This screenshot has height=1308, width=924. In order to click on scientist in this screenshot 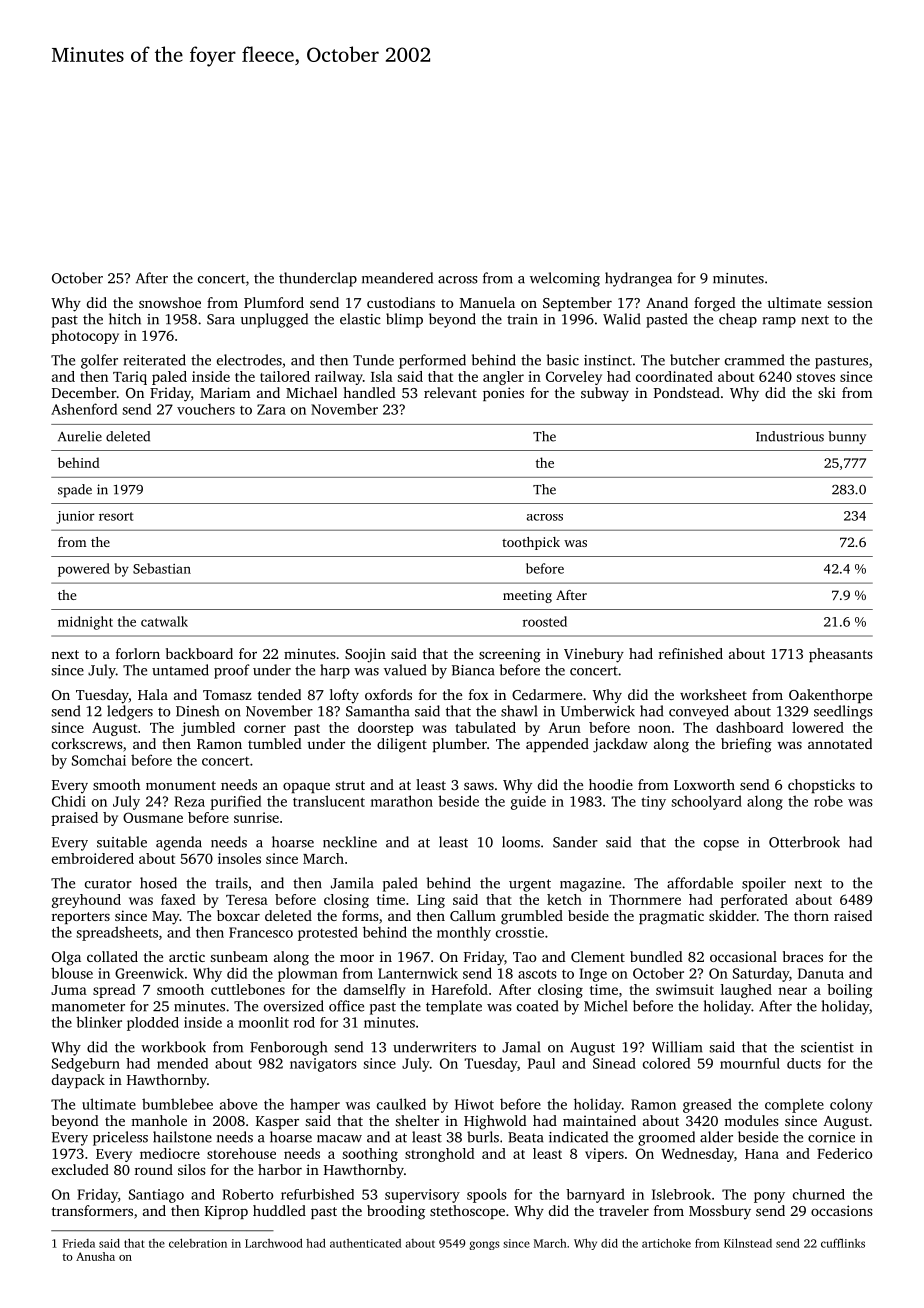, I will do `click(827, 1047)`.
